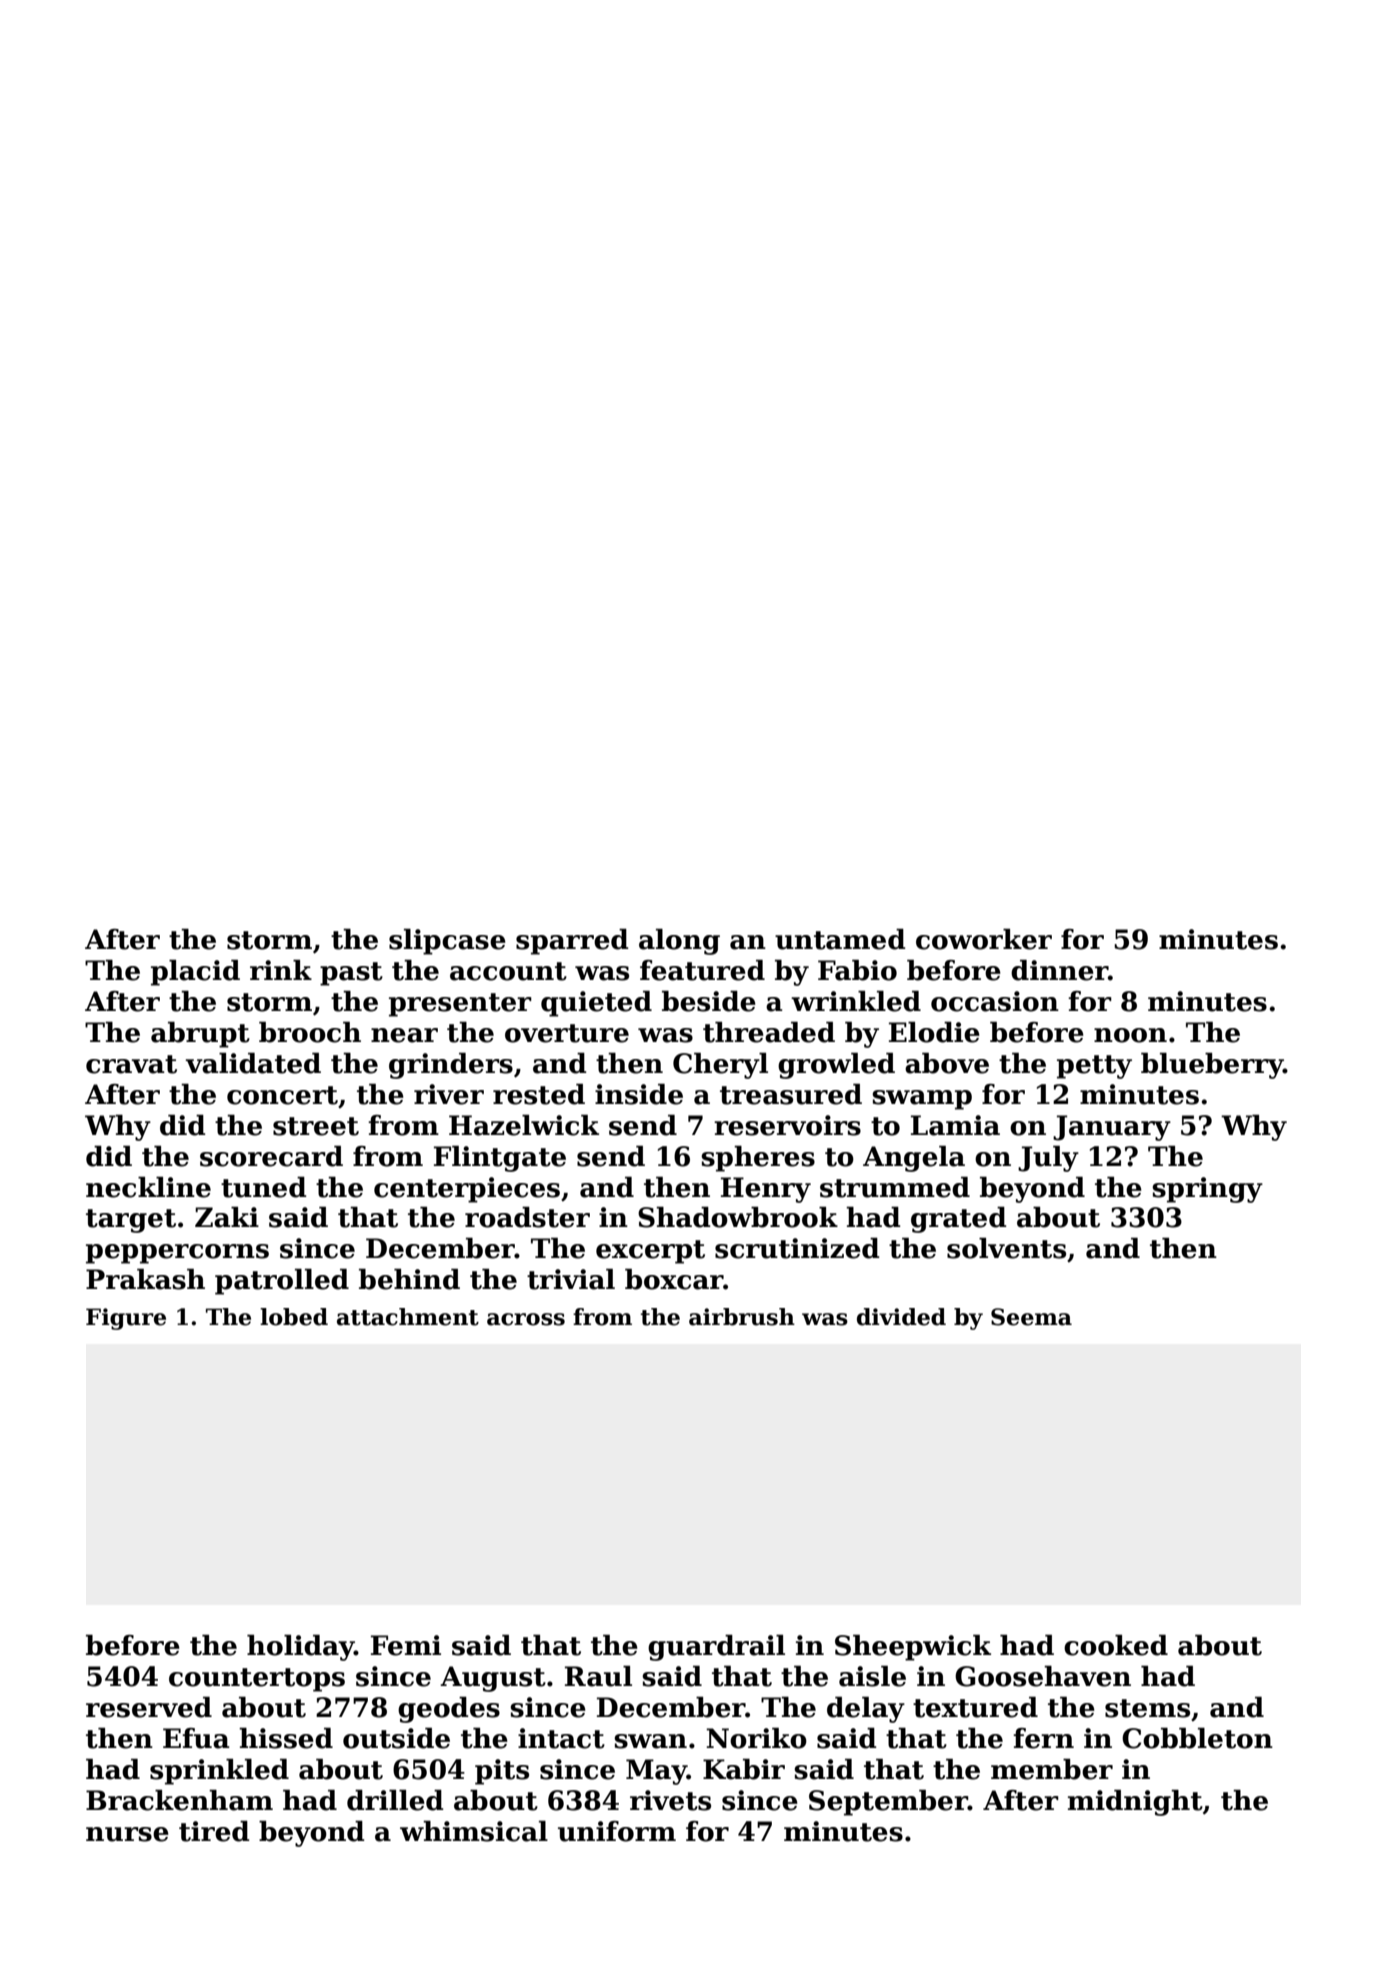 The width and height of the image is (1386, 1969). I want to click on past, so click(351, 974).
